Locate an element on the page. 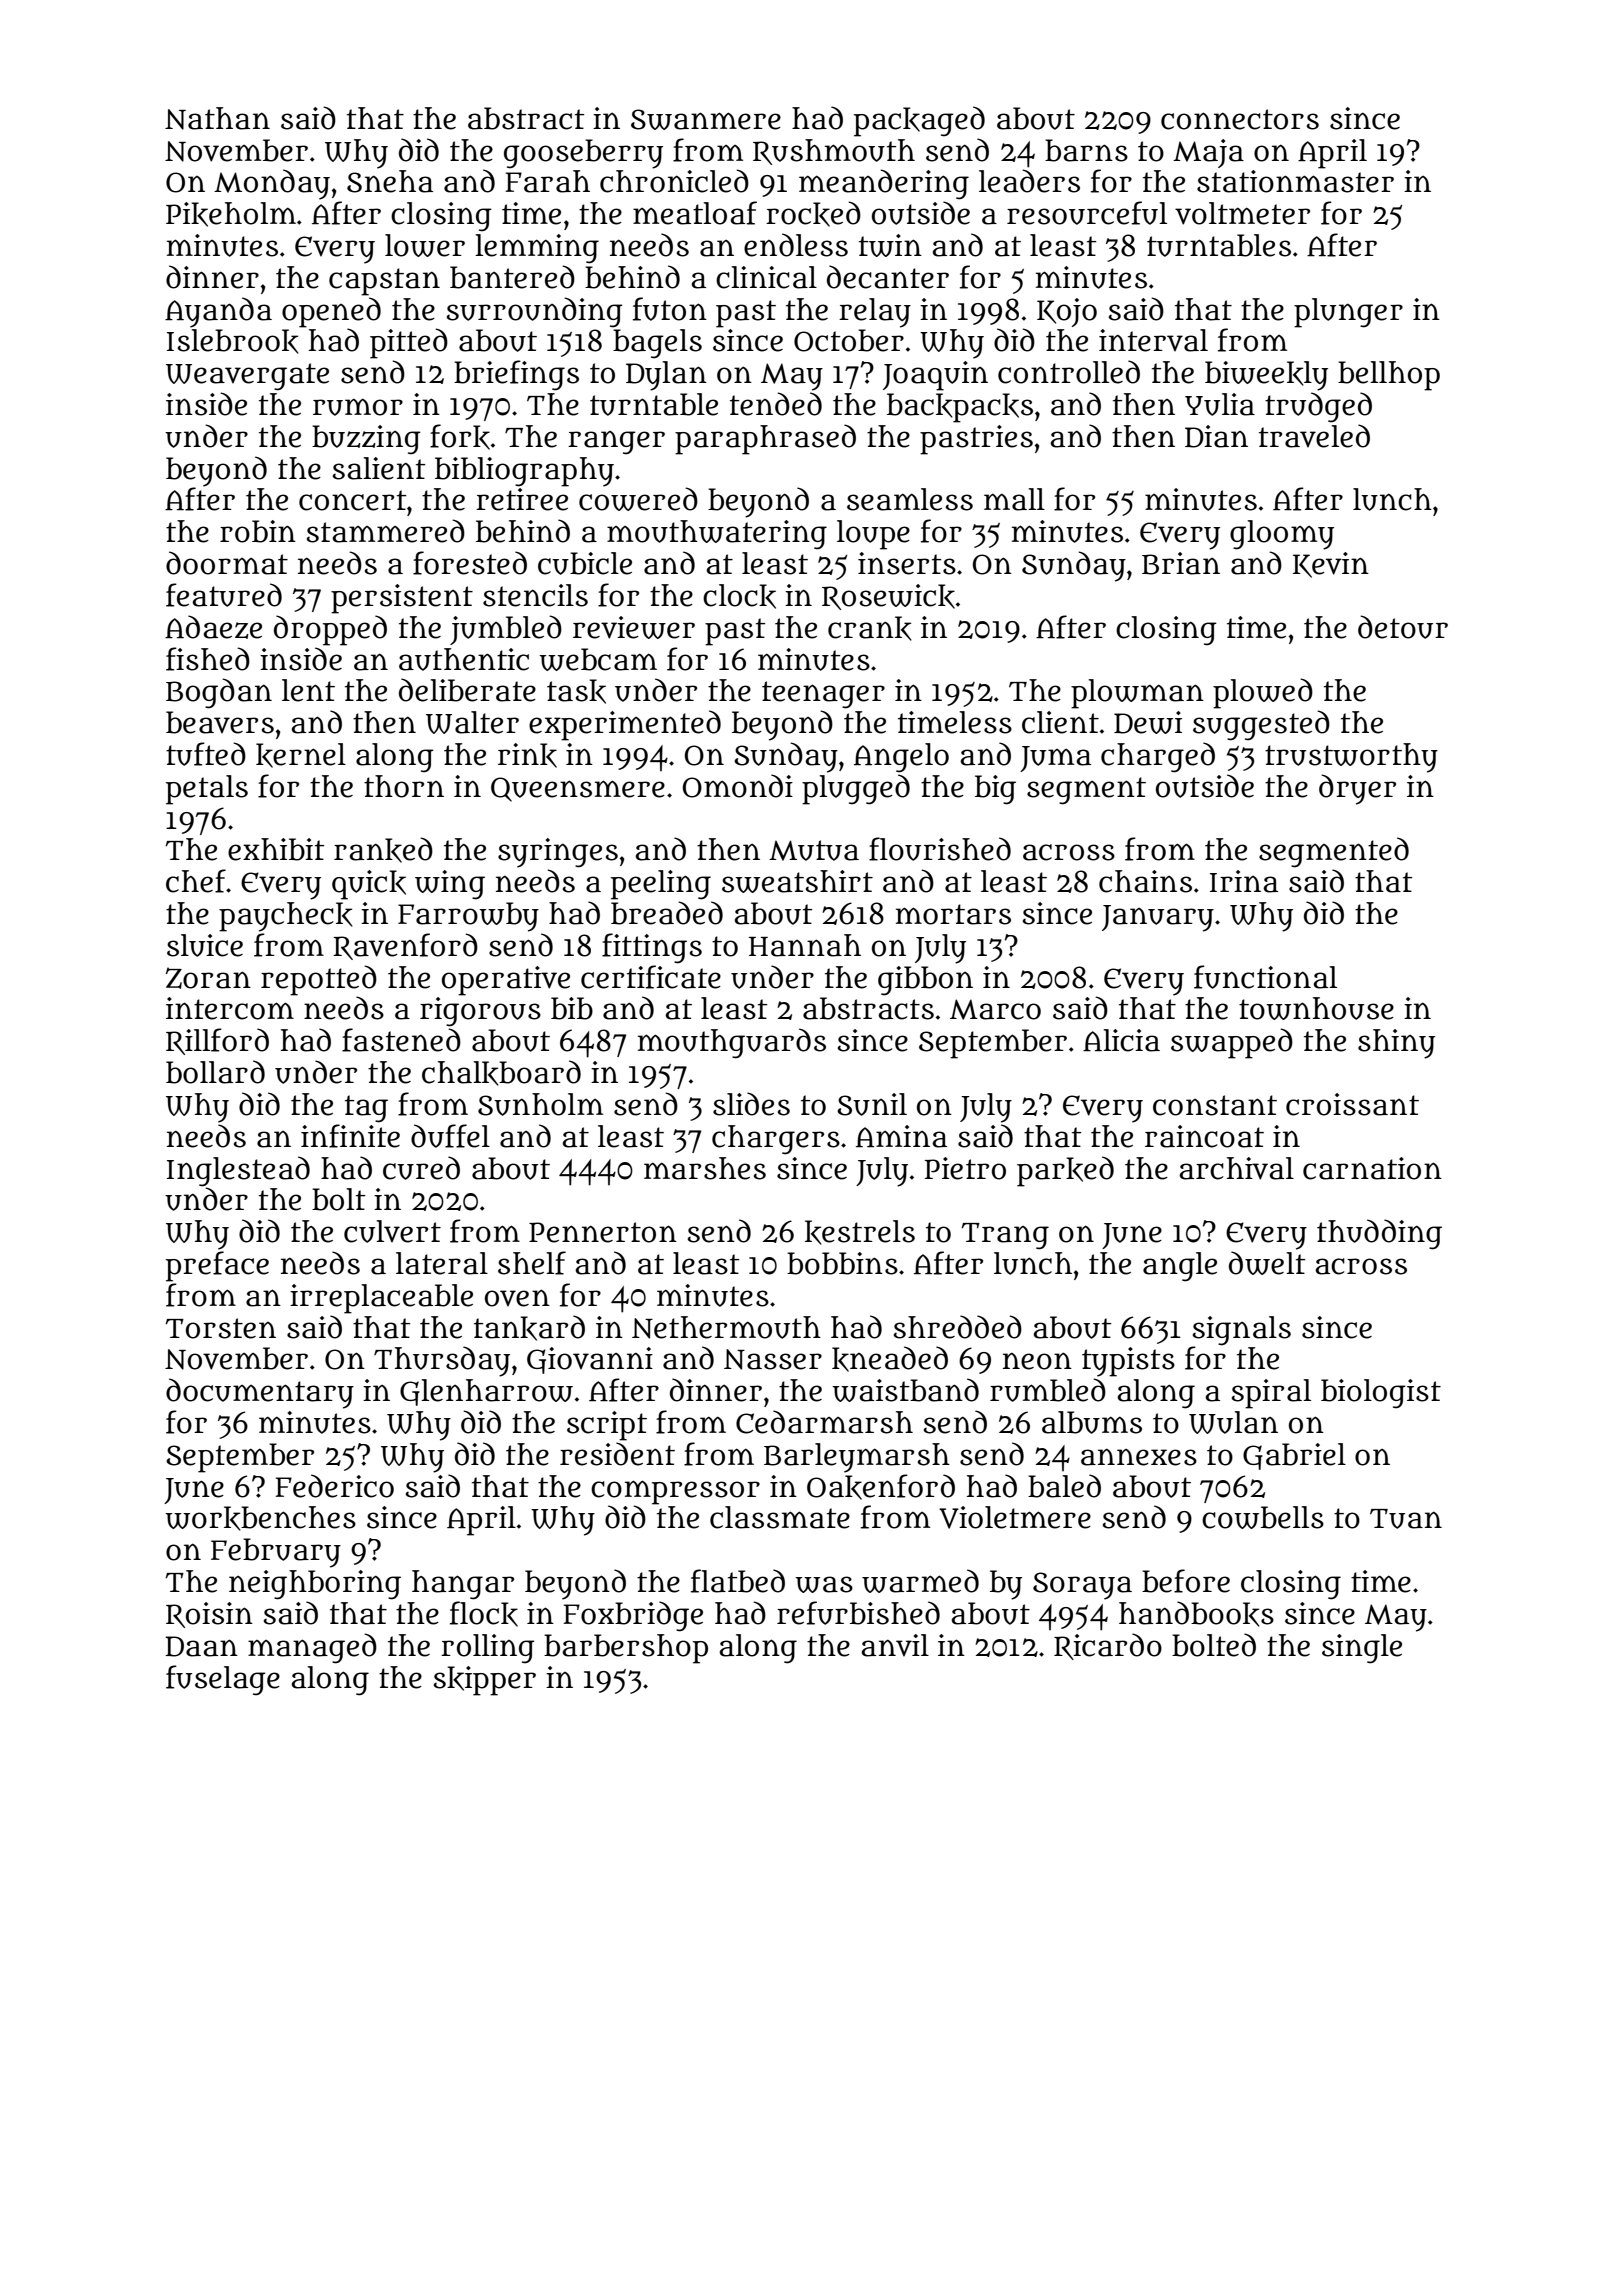 The image size is (1620, 2292). mouthguards is located at coordinates (732, 1043).
